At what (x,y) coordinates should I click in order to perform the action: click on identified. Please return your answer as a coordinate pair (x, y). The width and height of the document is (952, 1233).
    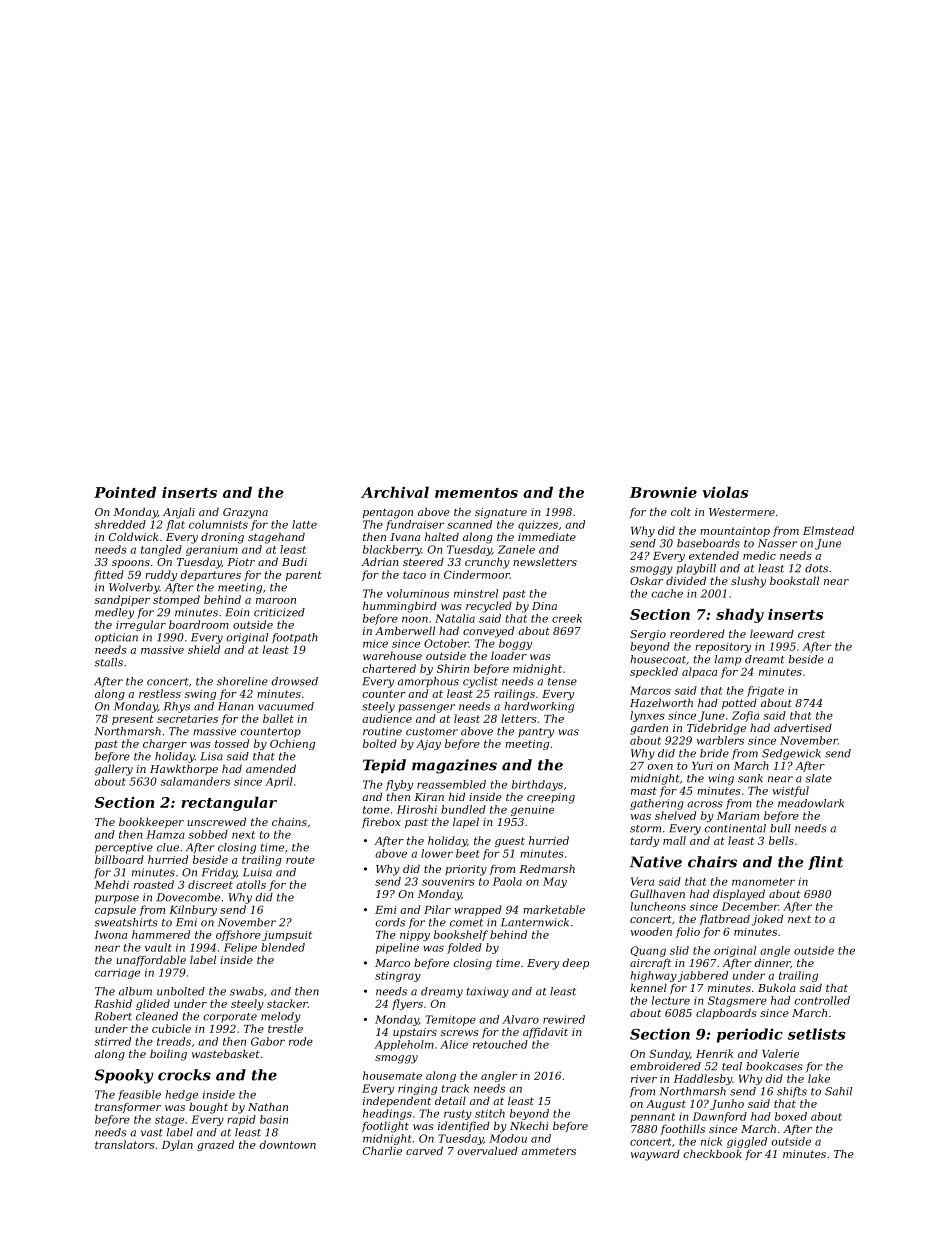
    Looking at the image, I should click on (464, 1126).
